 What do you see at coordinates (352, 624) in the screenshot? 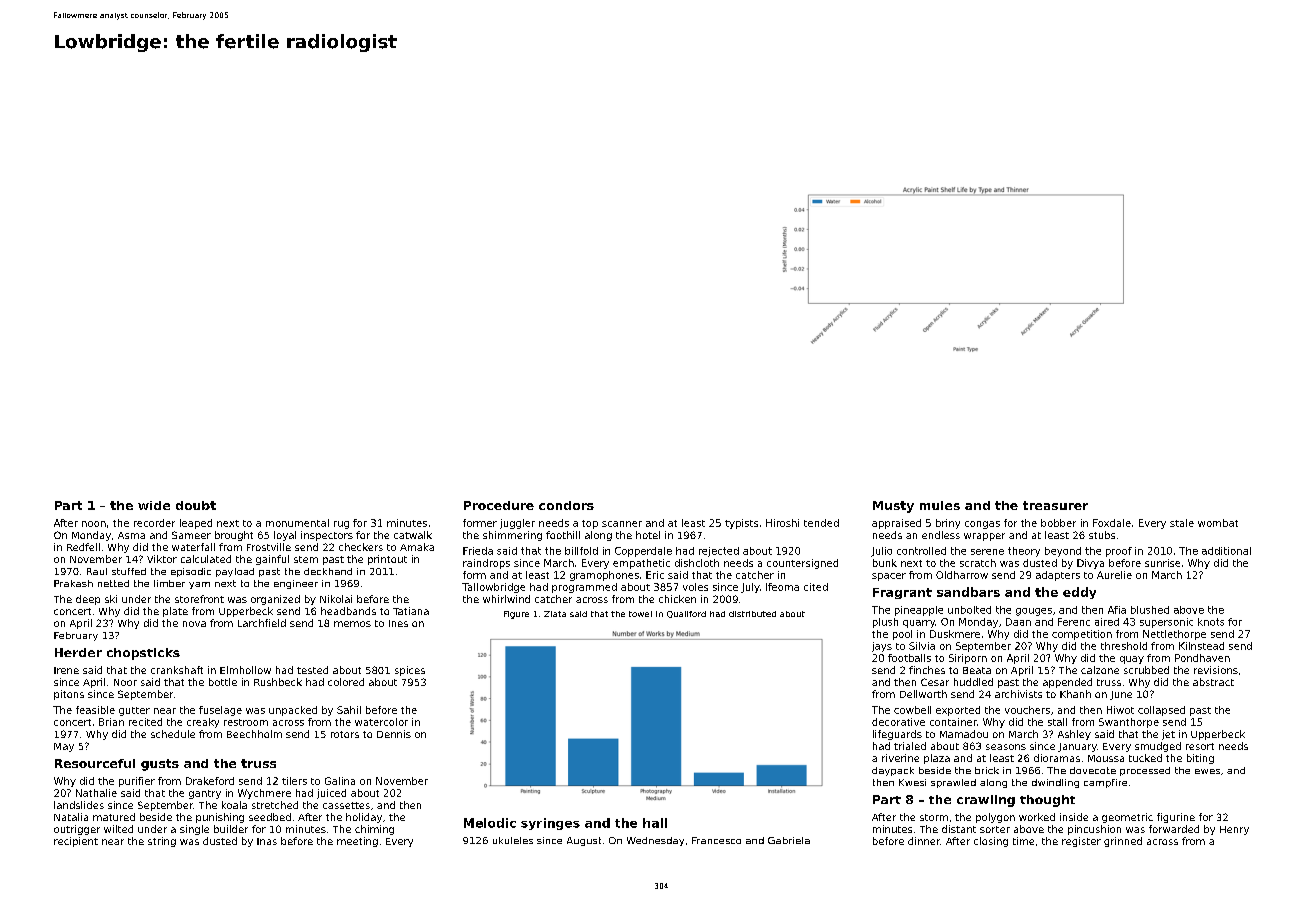
I see `memos` at bounding box center [352, 624].
